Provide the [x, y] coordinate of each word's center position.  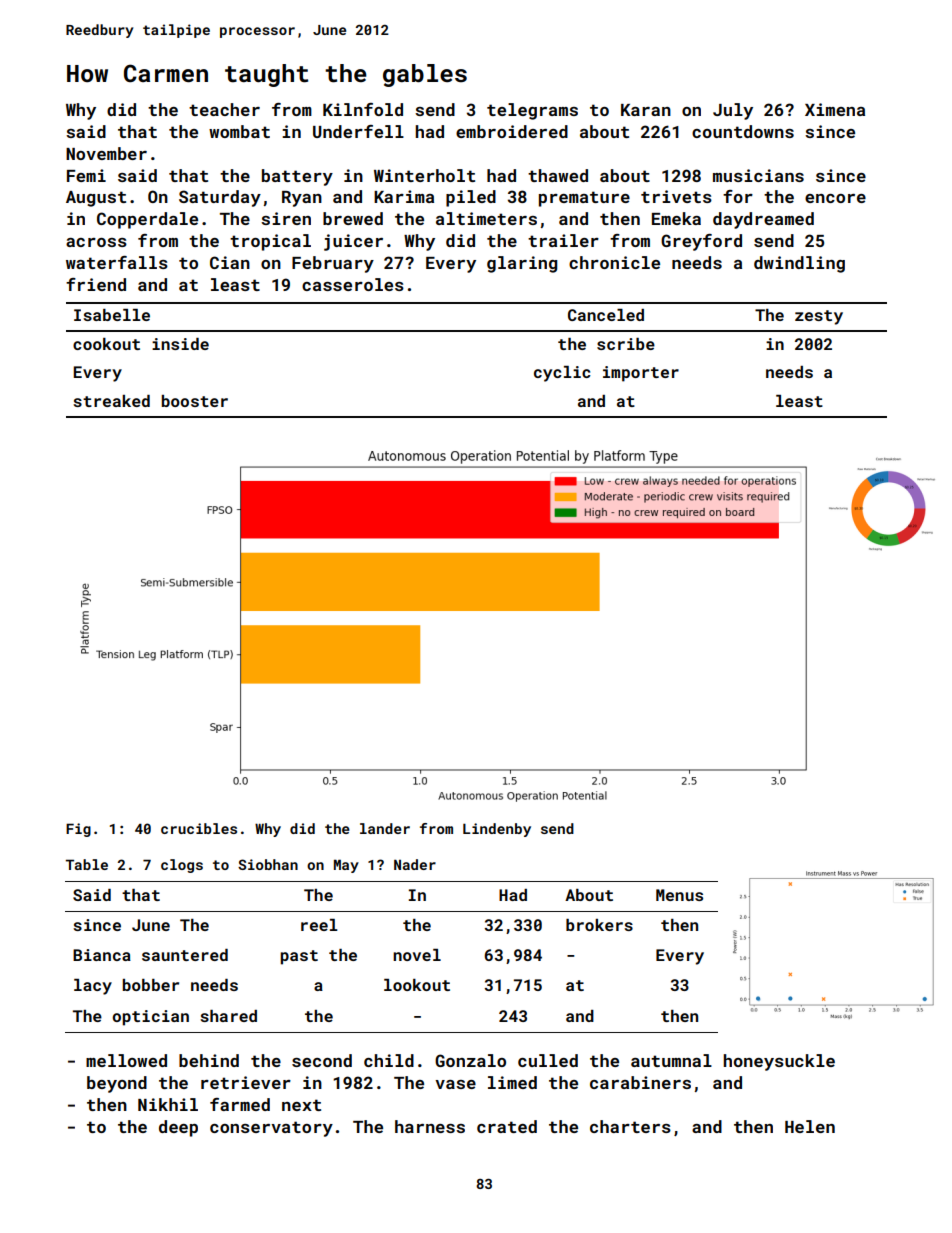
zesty [819, 317]
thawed [558, 175]
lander [385, 828]
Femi [86, 175]
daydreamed [763, 220]
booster [195, 401]
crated [507, 1126]
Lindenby [497, 830]
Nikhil [168, 1104]
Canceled [606, 315]
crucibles [199, 828]
